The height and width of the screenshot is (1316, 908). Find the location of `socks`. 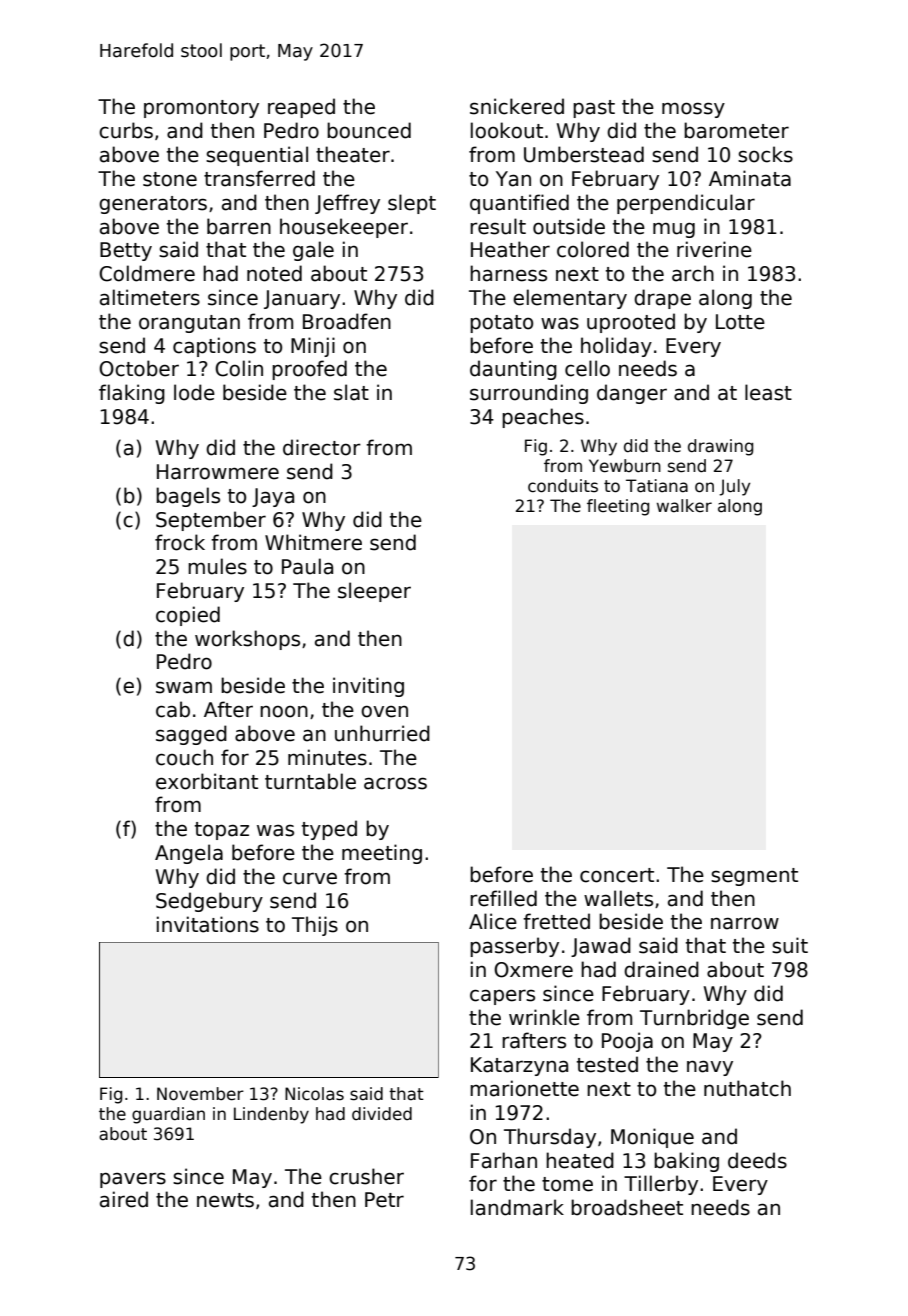

socks is located at coordinates (765, 154).
